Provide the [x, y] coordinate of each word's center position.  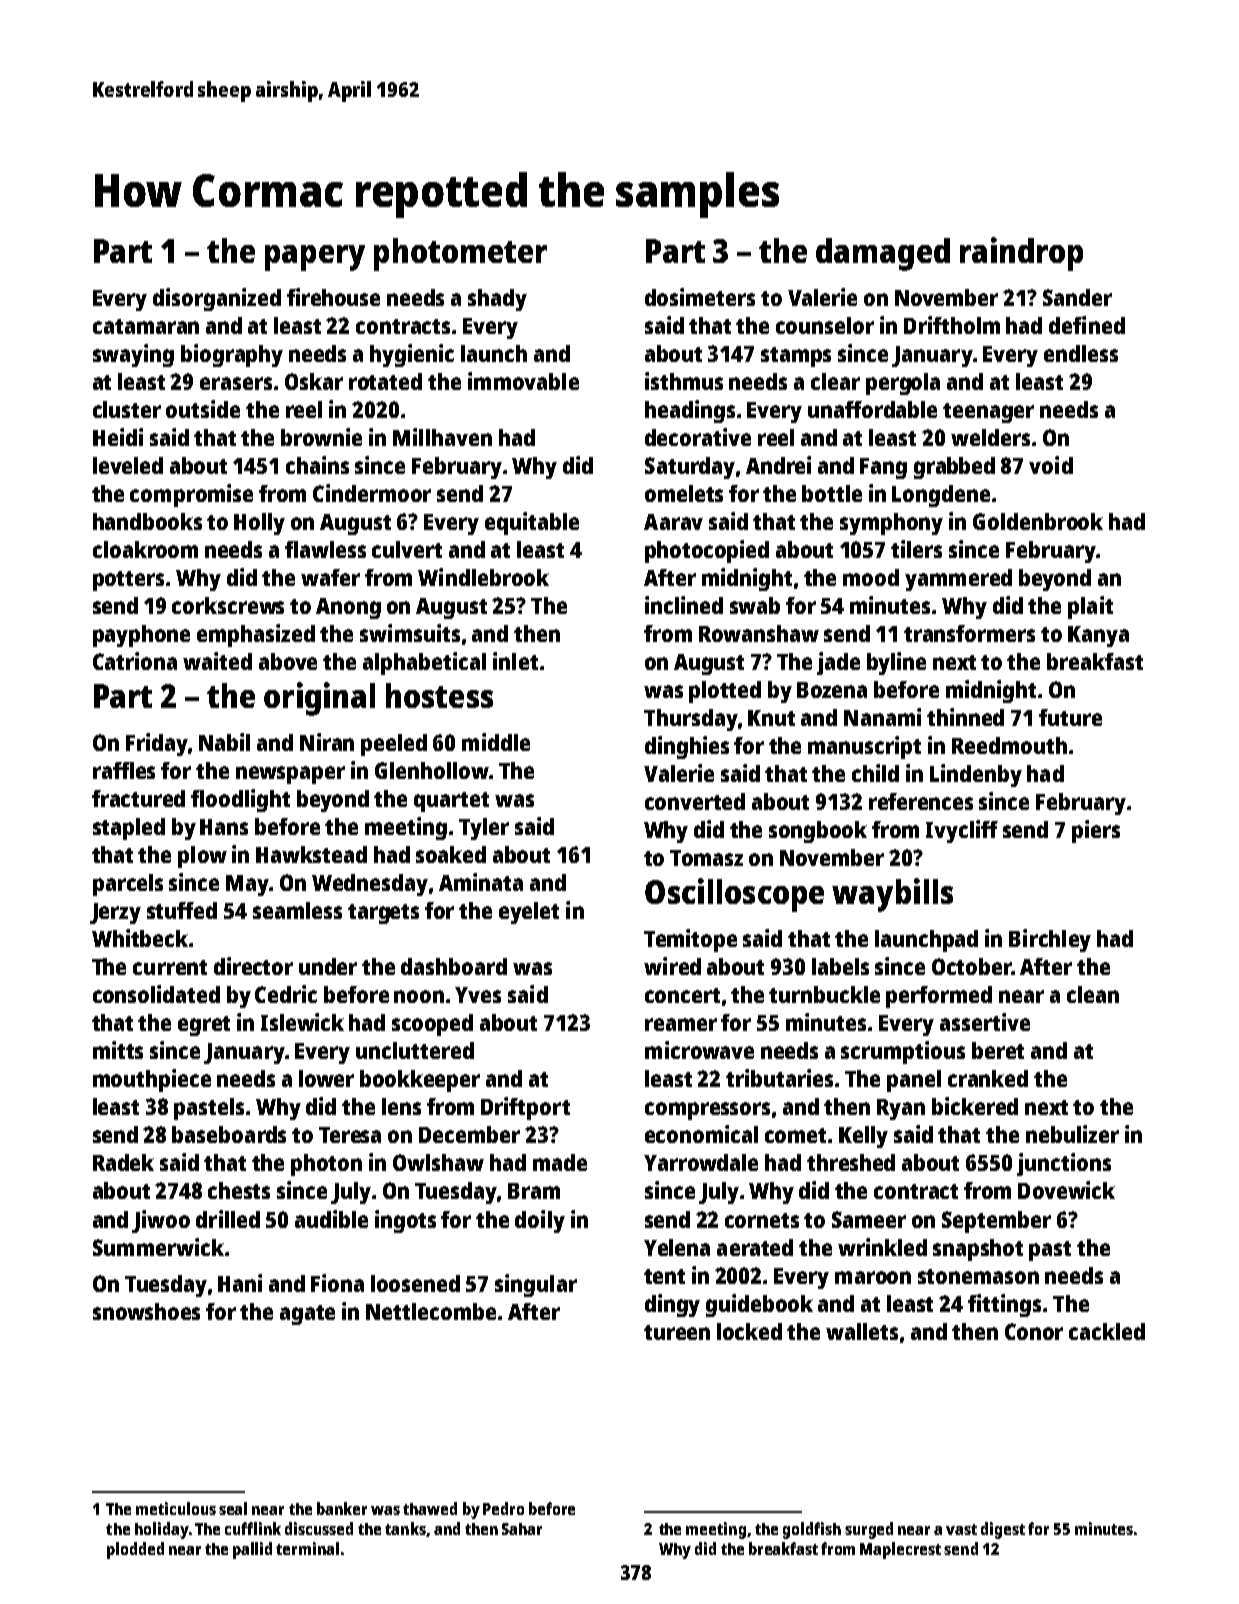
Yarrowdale [701, 1162]
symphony [891, 524]
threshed [851, 1162]
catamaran [146, 326]
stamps [796, 357]
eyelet [529, 913]
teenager [988, 413]
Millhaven [442, 437]
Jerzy [115, 913]
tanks [405, 1528]
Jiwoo [161, 1221]
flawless [325, 549]
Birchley [1050, 940]
